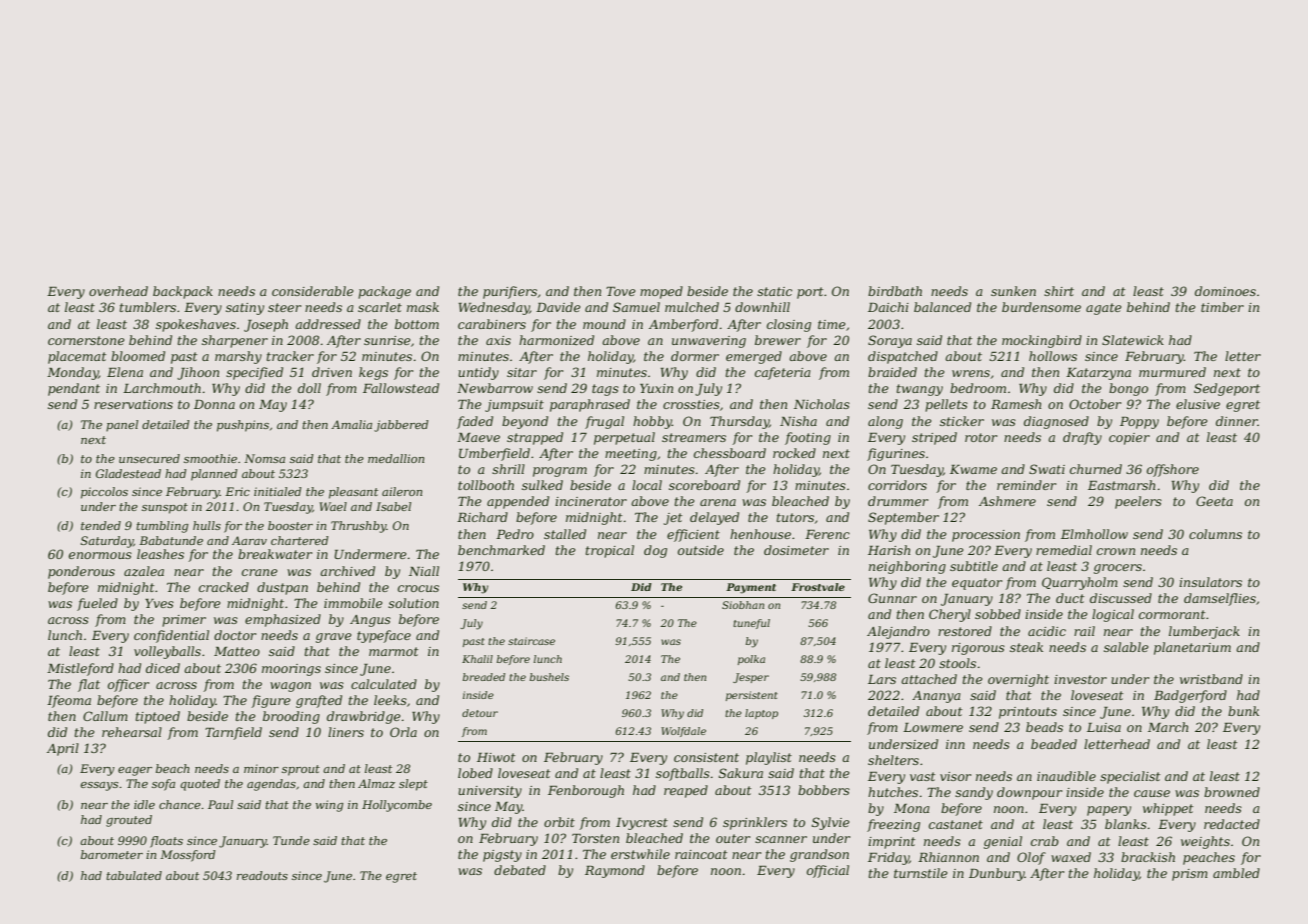 This screenshot has width=1308, height=924. Describe the element at coordinates (1243, 711) in the screenshot. I see `bunk` at that location.
